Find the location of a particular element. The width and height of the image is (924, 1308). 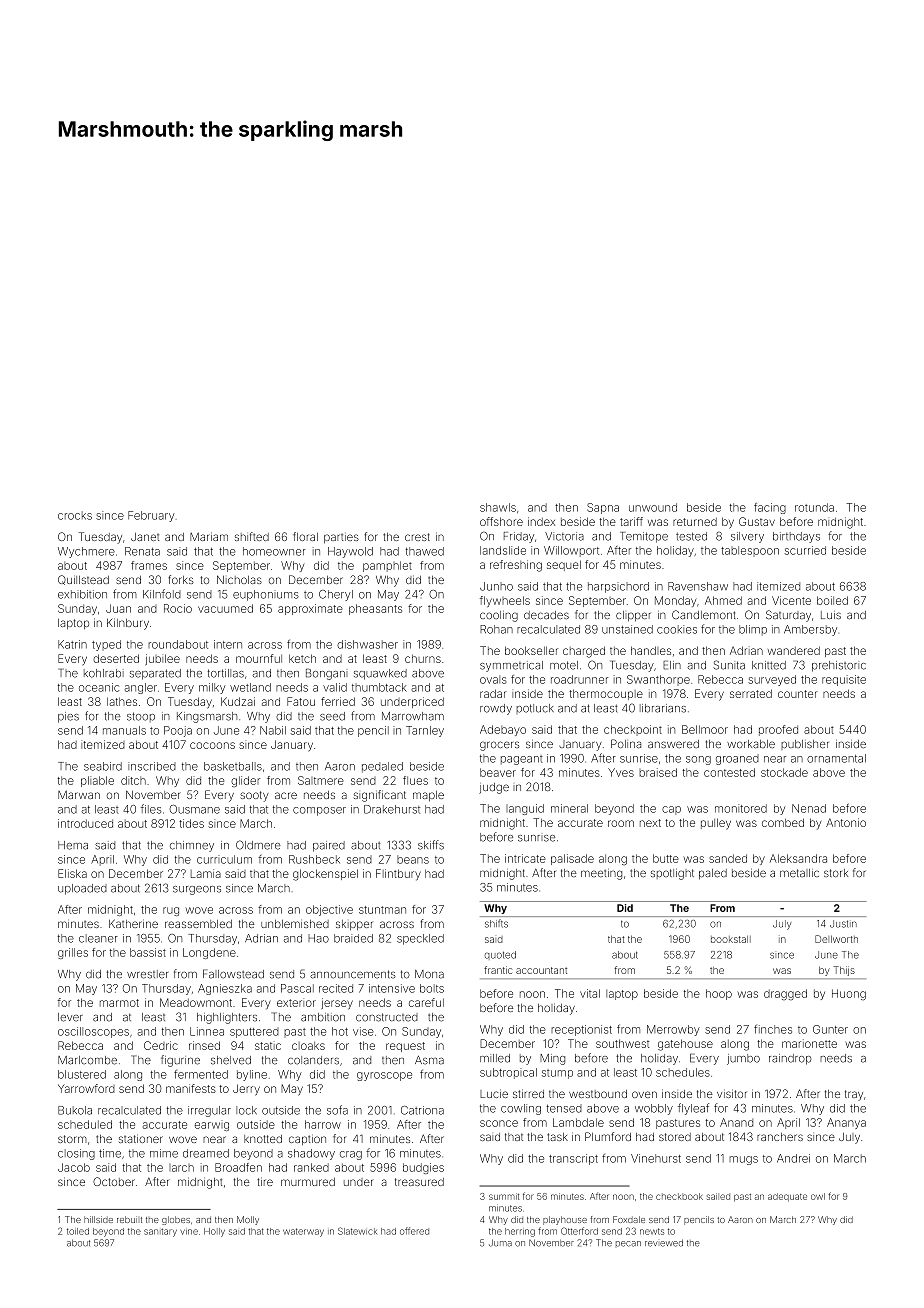

figurine is located at coordinates (180, 1061).
